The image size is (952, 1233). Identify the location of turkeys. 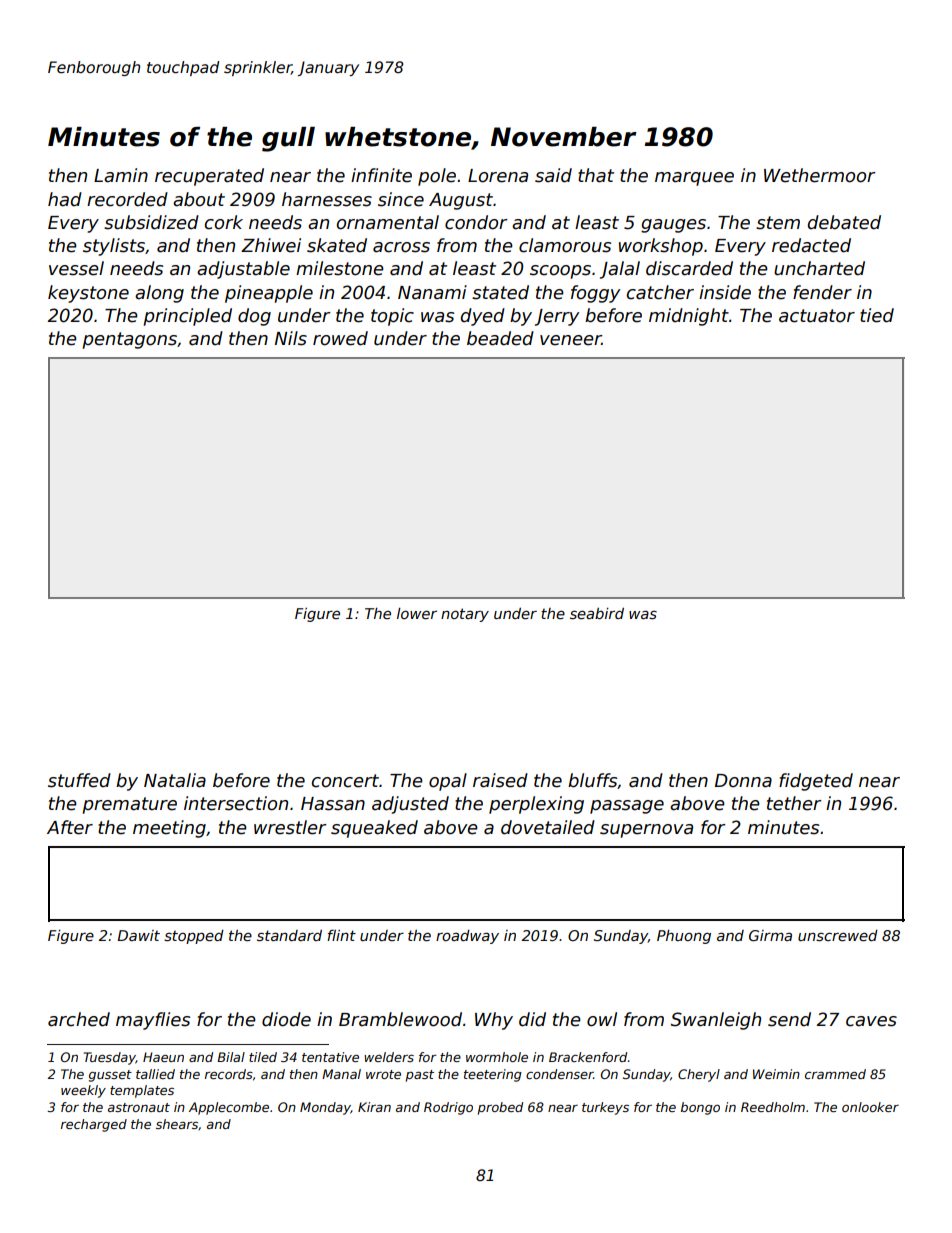
(605, 1108).
